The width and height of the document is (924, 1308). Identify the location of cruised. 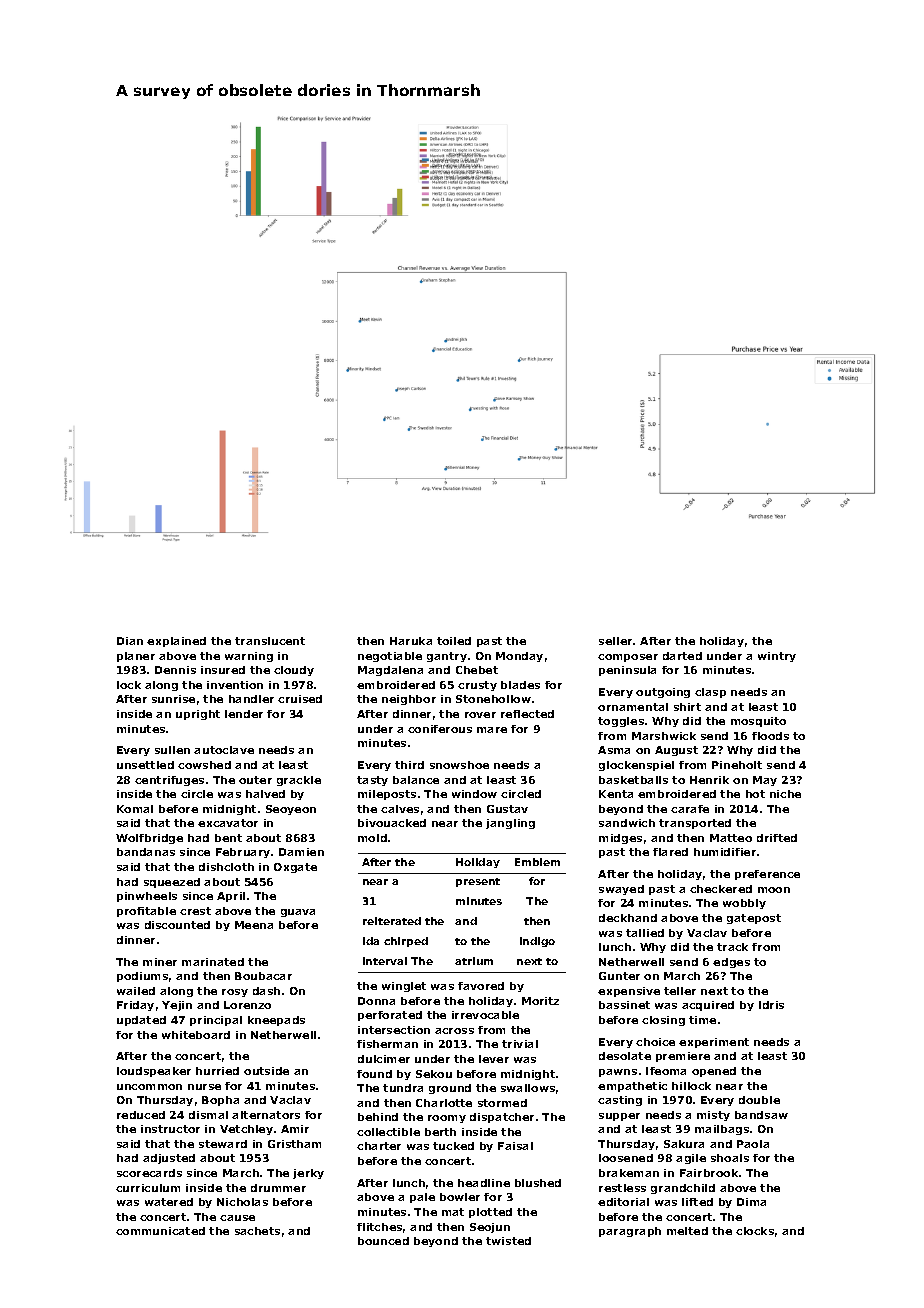
(300, 699).
